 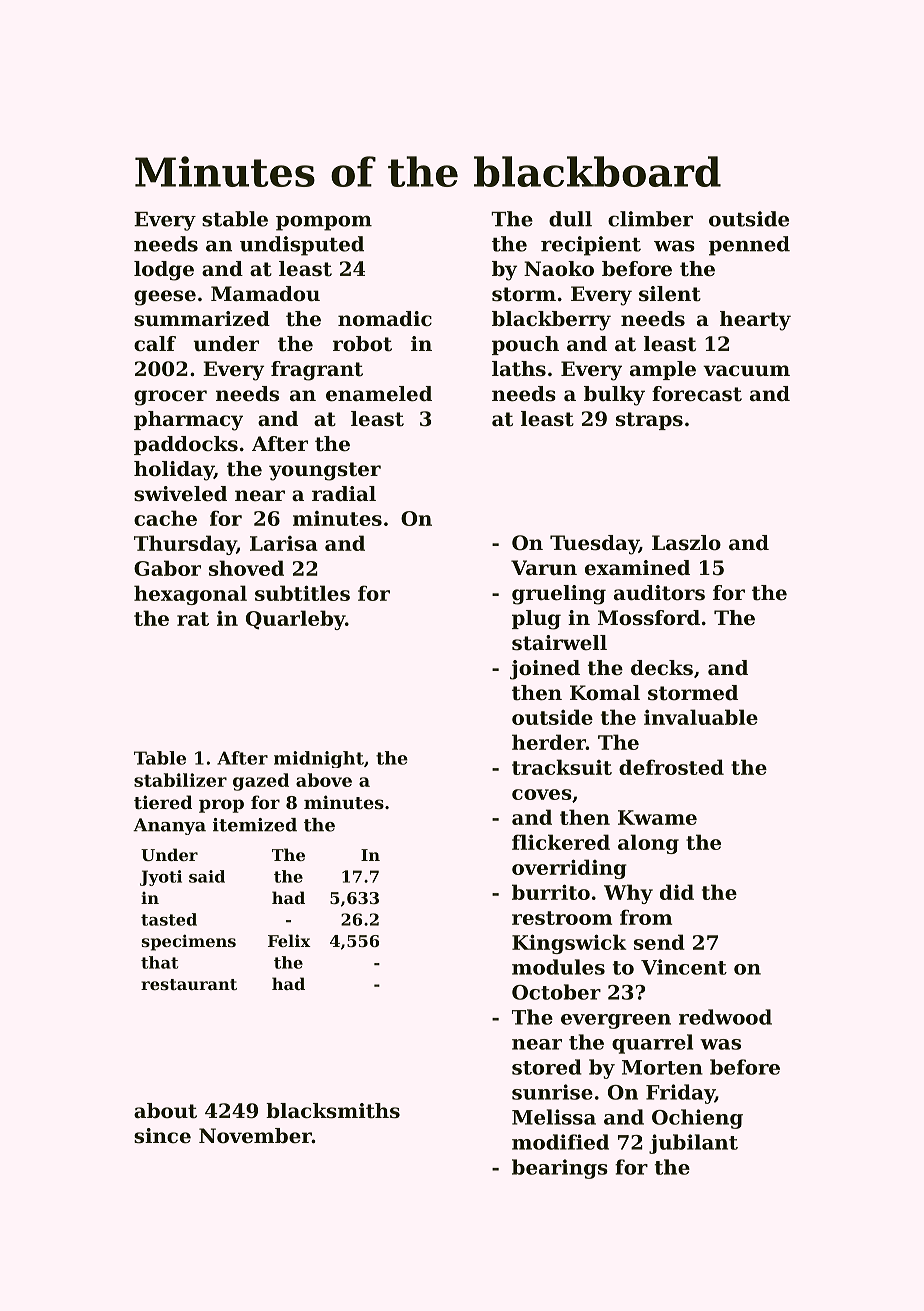 What do you see at coordinates (561, 842) in the screenshot?
I see `flickered` at bounding box center [561, 842].
